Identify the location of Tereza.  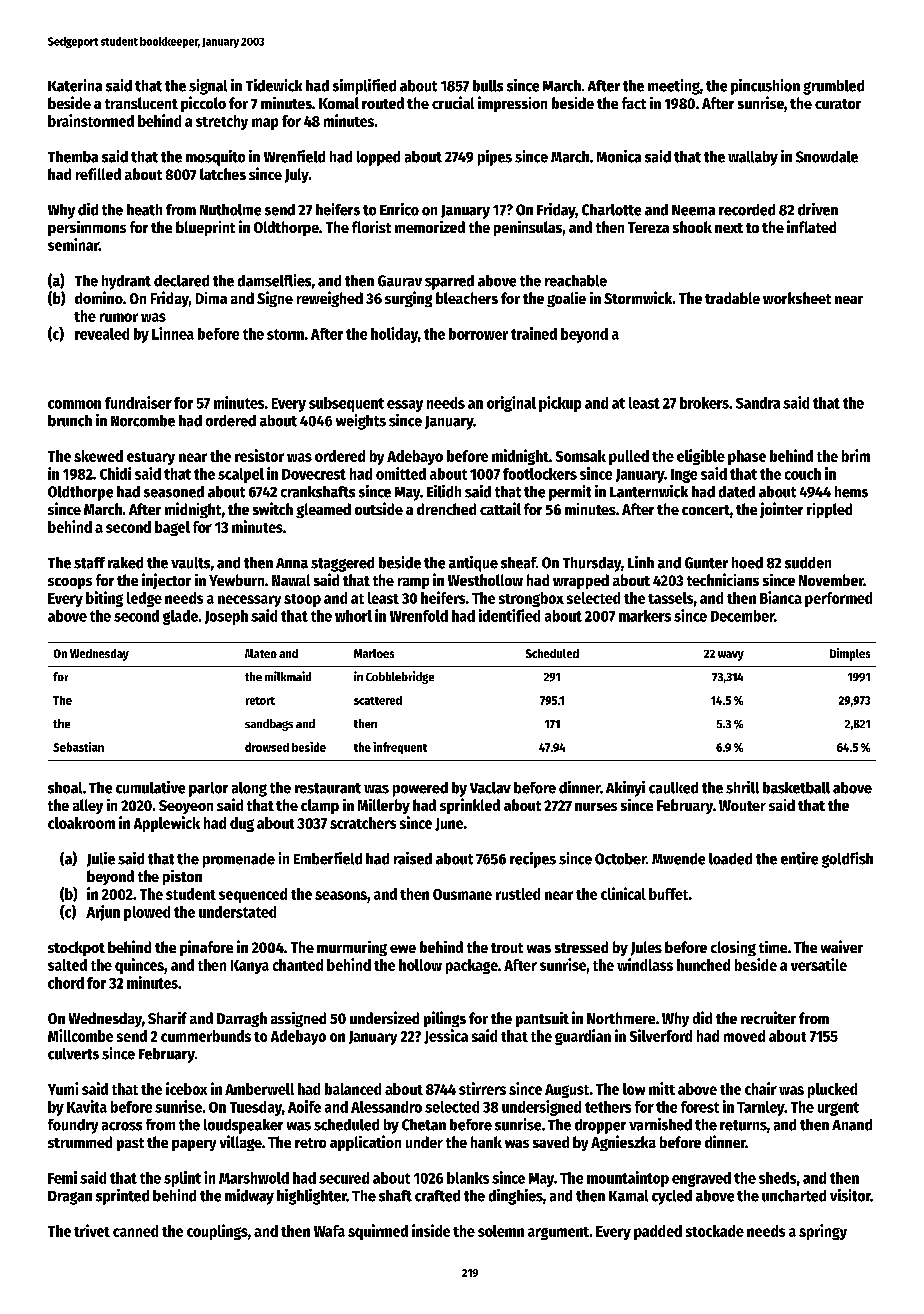
(648, 227).
